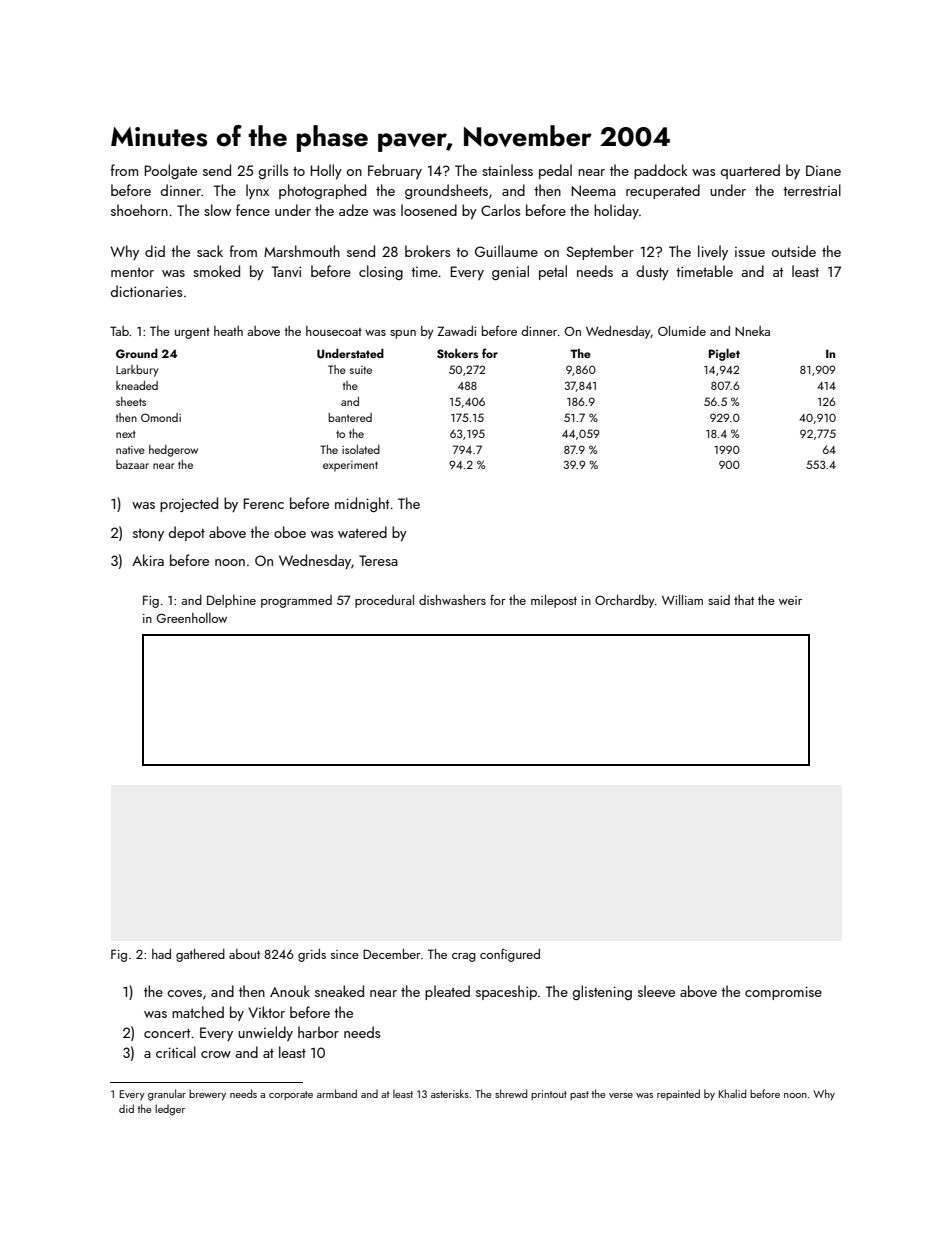 This screenshot has height=1233, width=952. Describe the element at coordinates (750, 171) in the screenshot. I see `quartered` at that location.
